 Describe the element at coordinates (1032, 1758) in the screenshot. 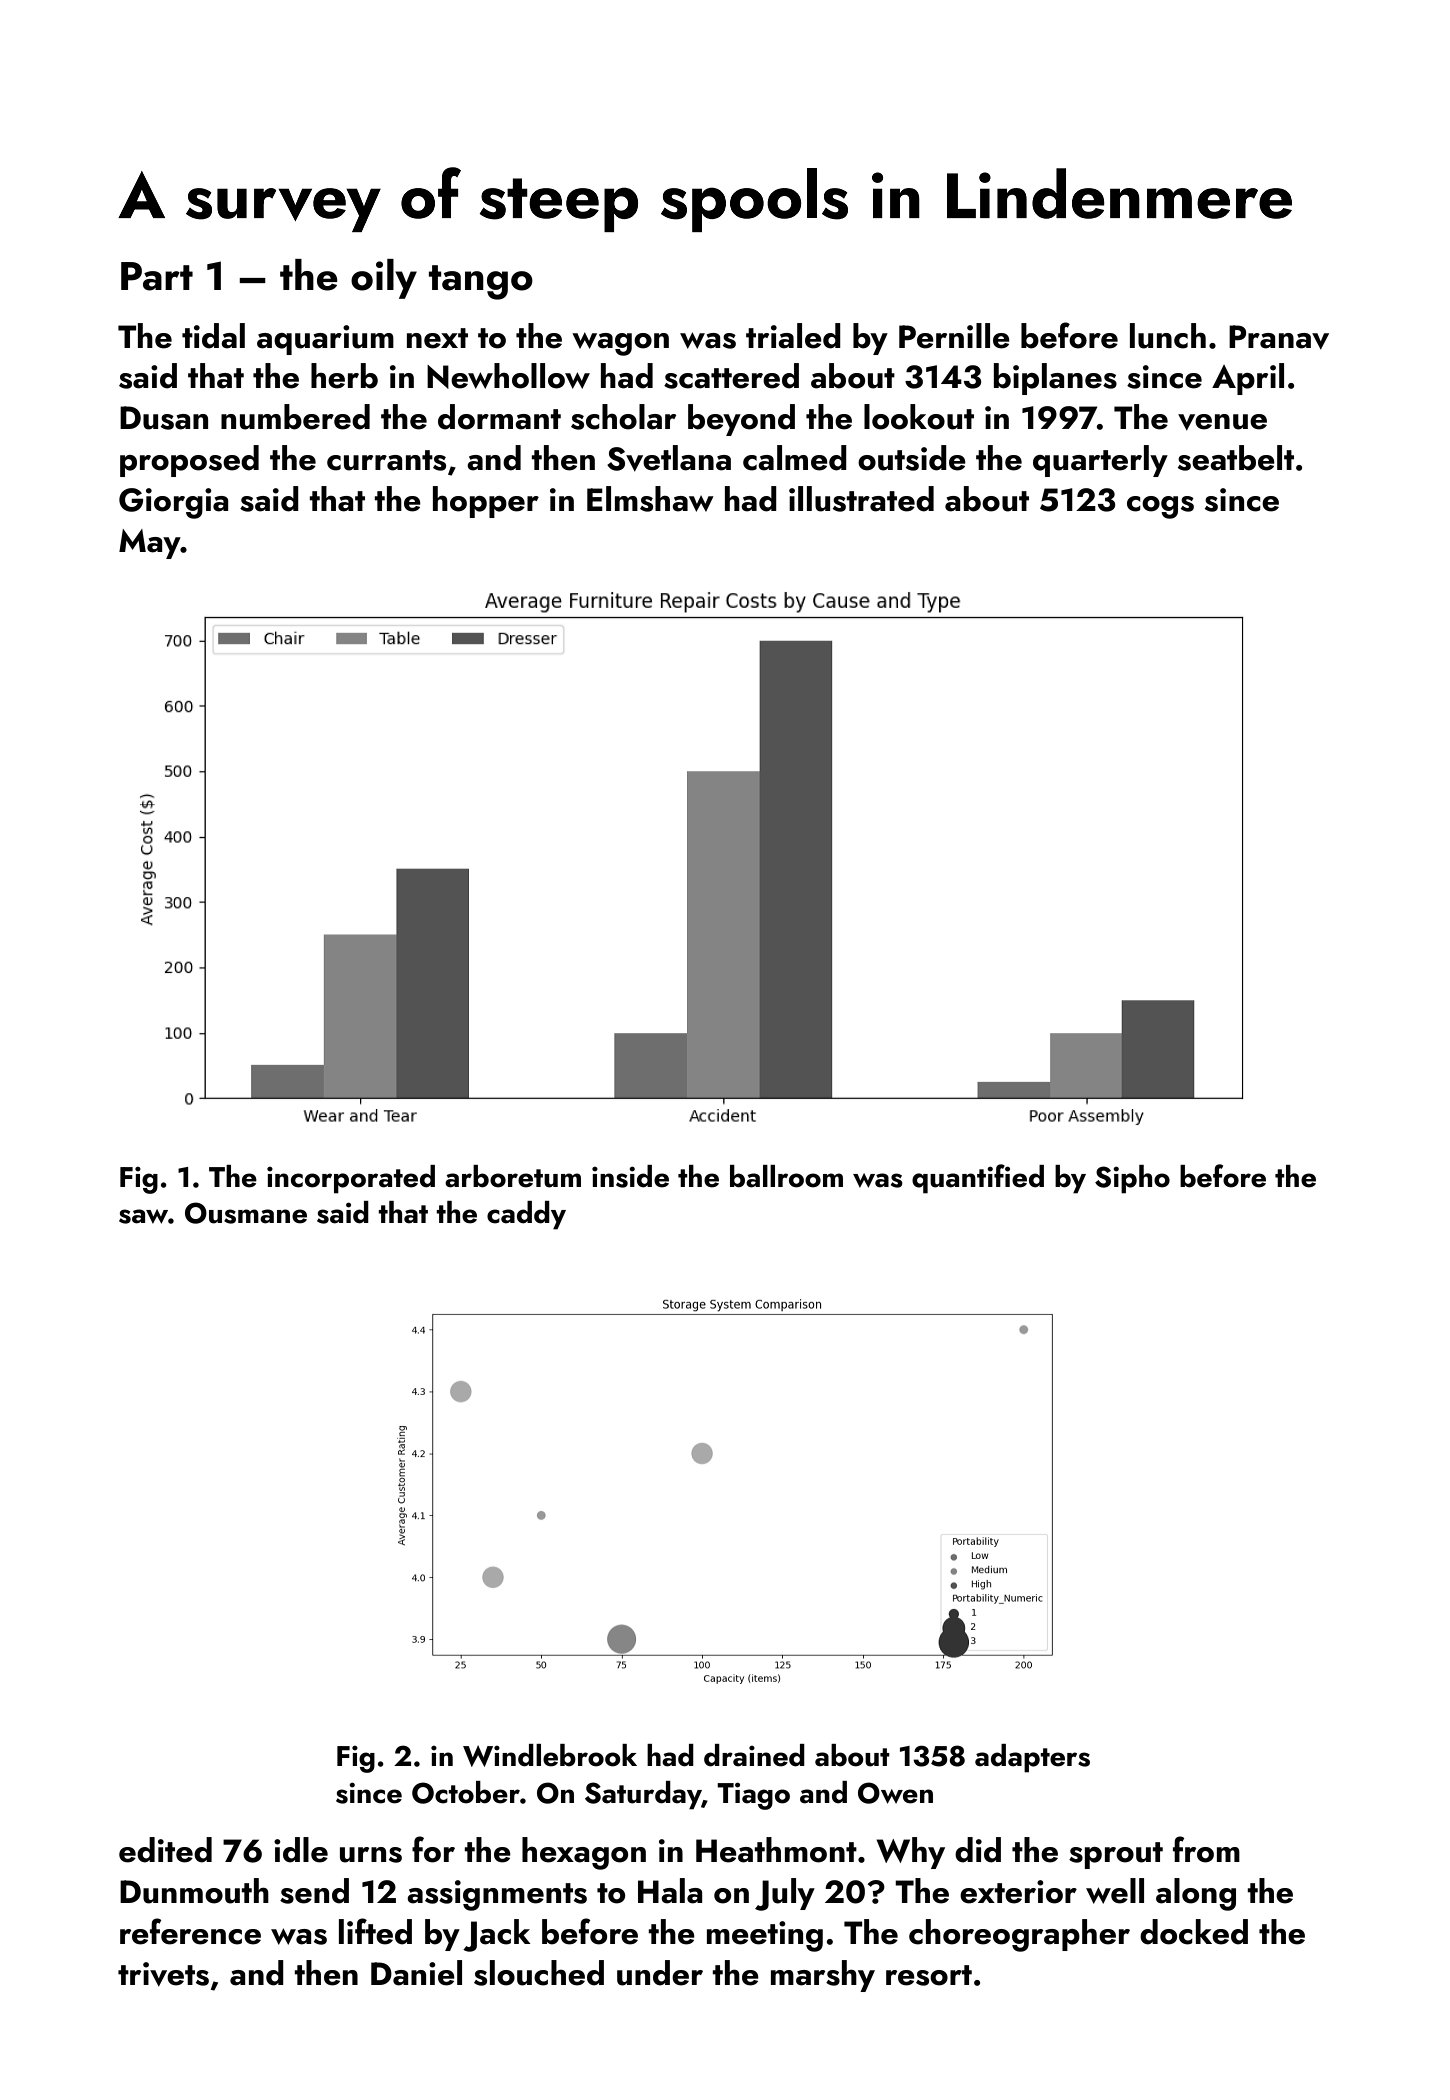

I see `adapters` at that location.
